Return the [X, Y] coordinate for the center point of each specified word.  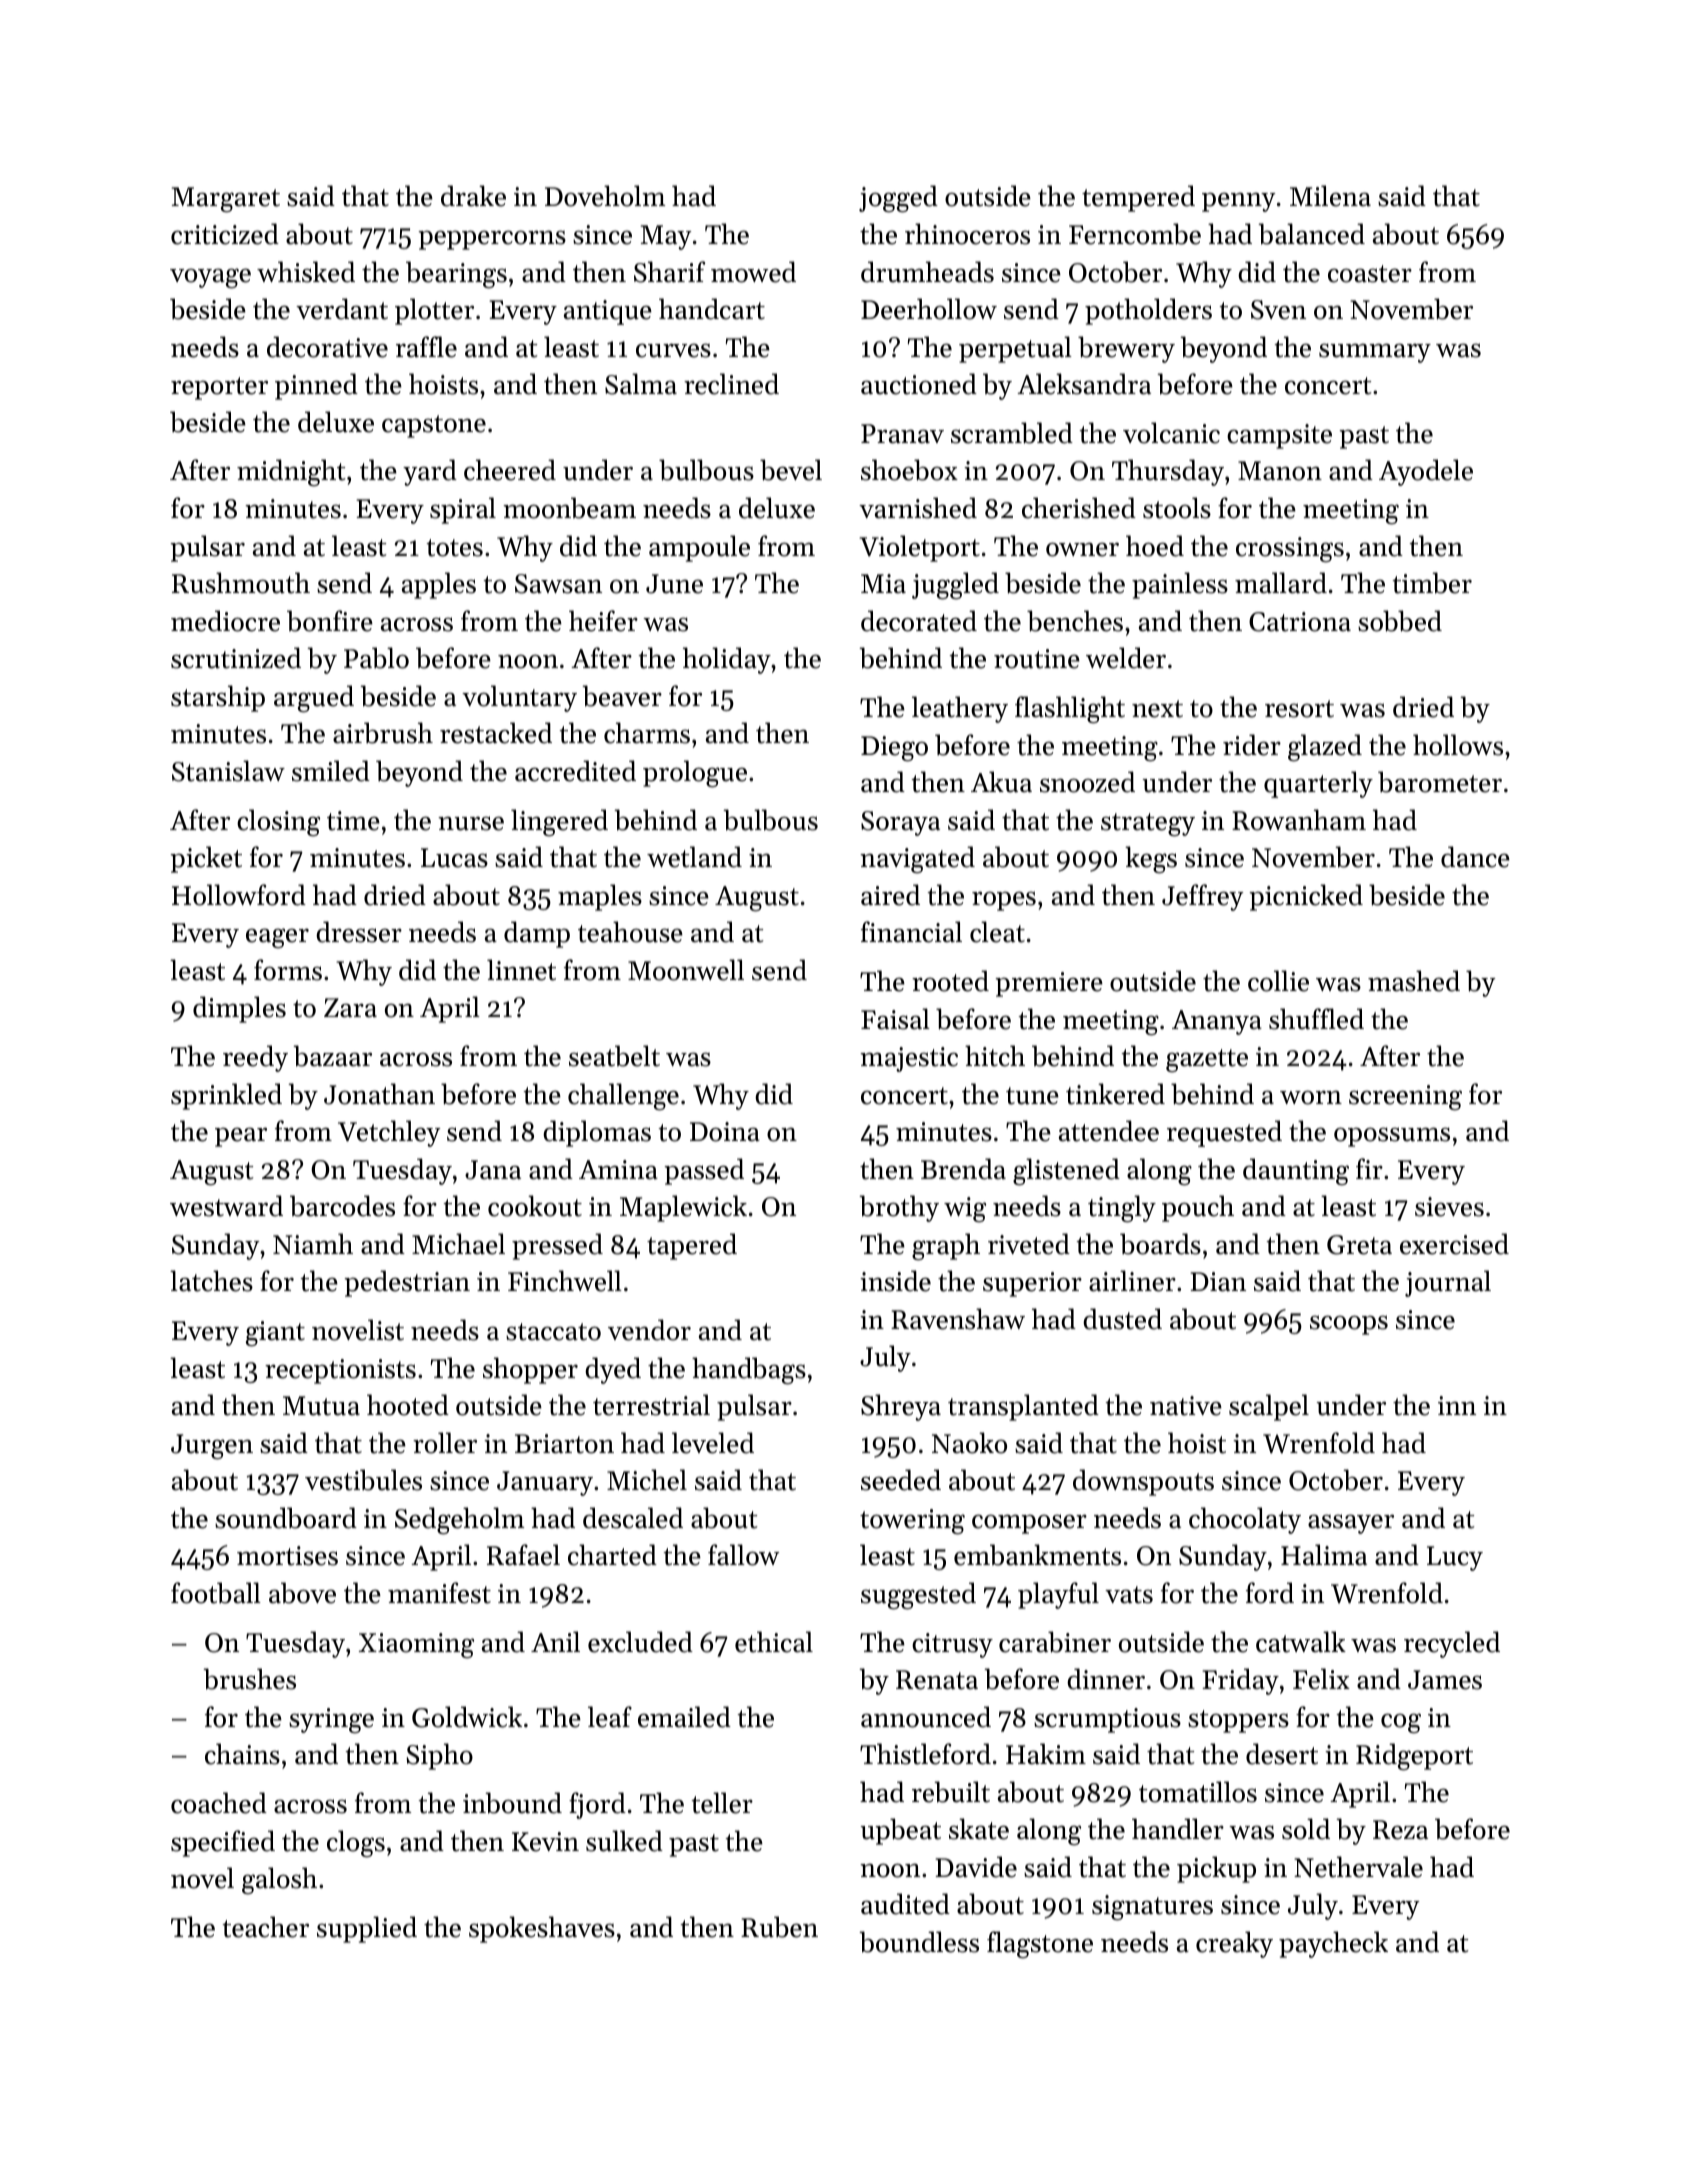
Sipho [439, 1756]
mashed [1414, 981]
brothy [899, 1208]
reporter [219, 388]
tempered [1138, 198]
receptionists [340, 1371]
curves [673, 350]
